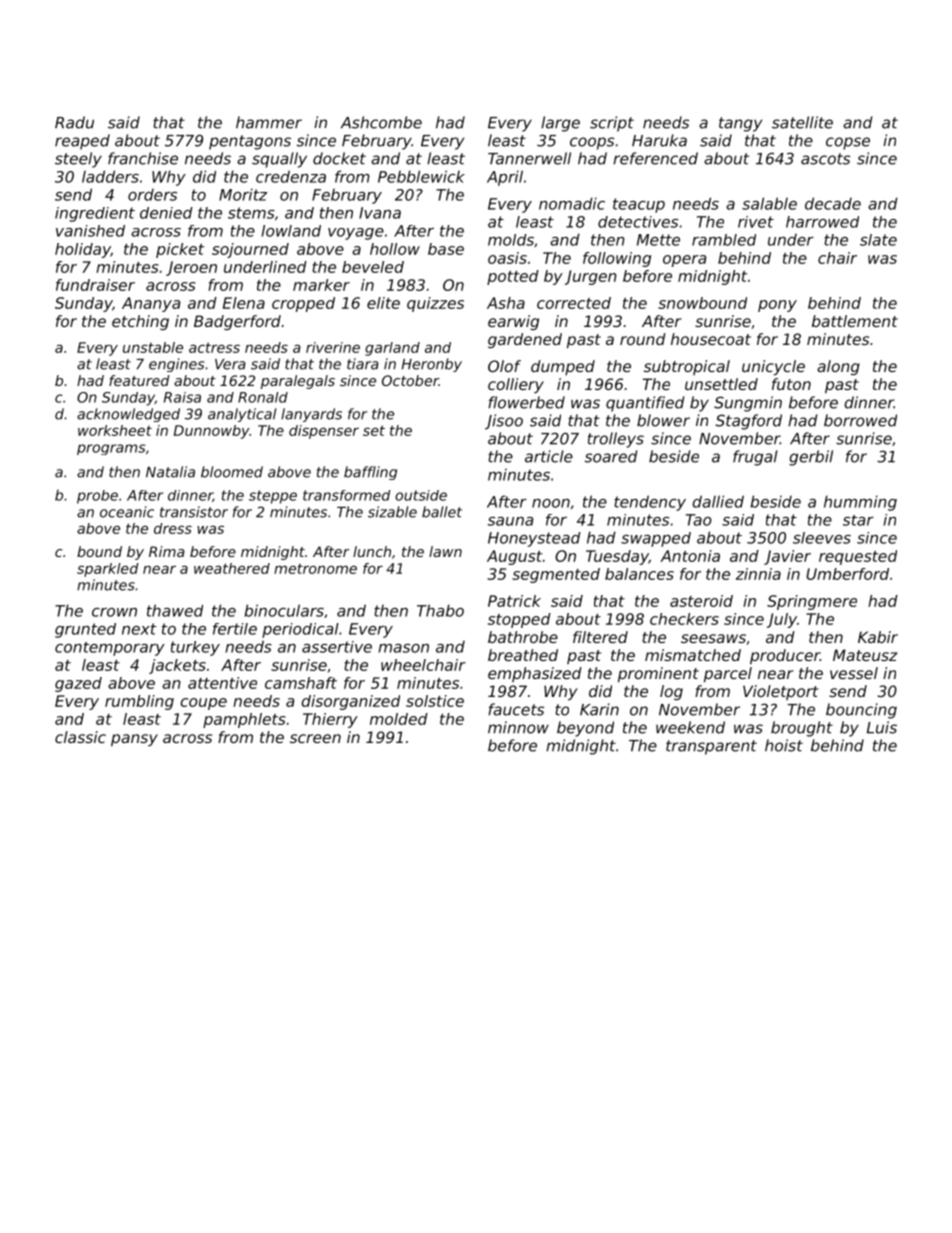 The height and width of the screenshot is (1233, 952). I want to click on Jeroen, so click(191, 268).
